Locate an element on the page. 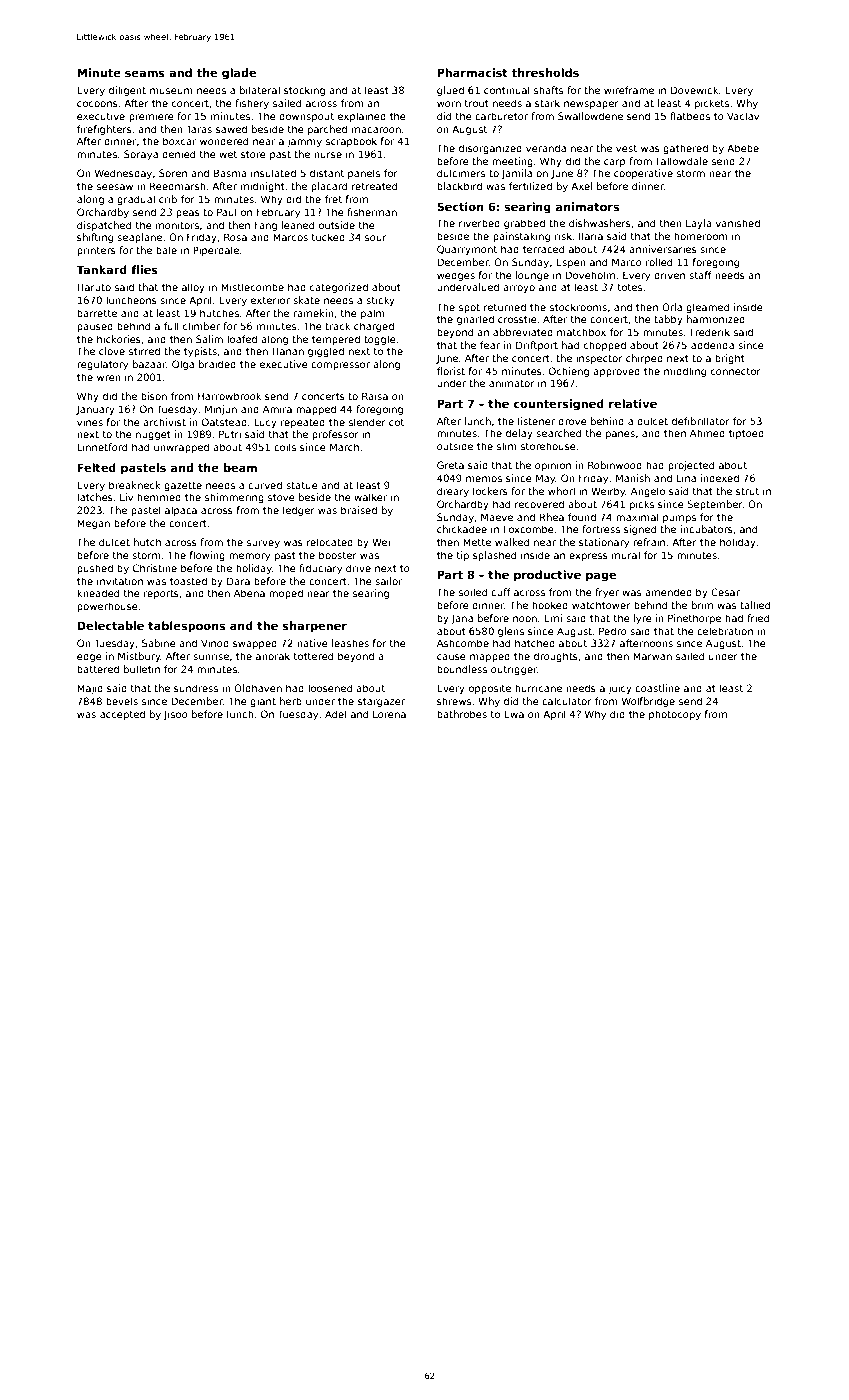 The image size is (849, 1400). loafed is located at coordinates (242, 339).
